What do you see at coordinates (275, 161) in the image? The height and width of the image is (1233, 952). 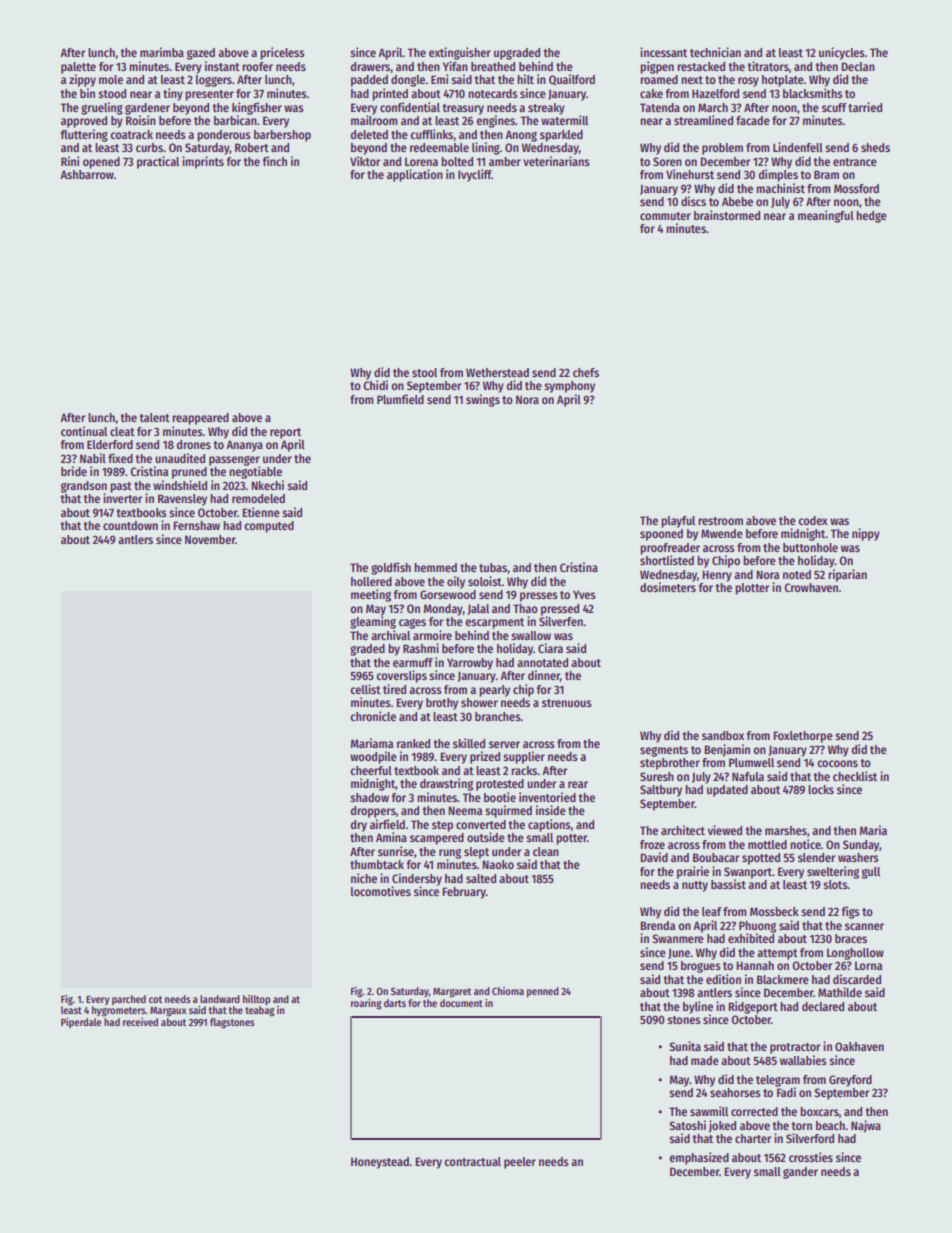 I see `finch` at bounding box center [275, 161].
